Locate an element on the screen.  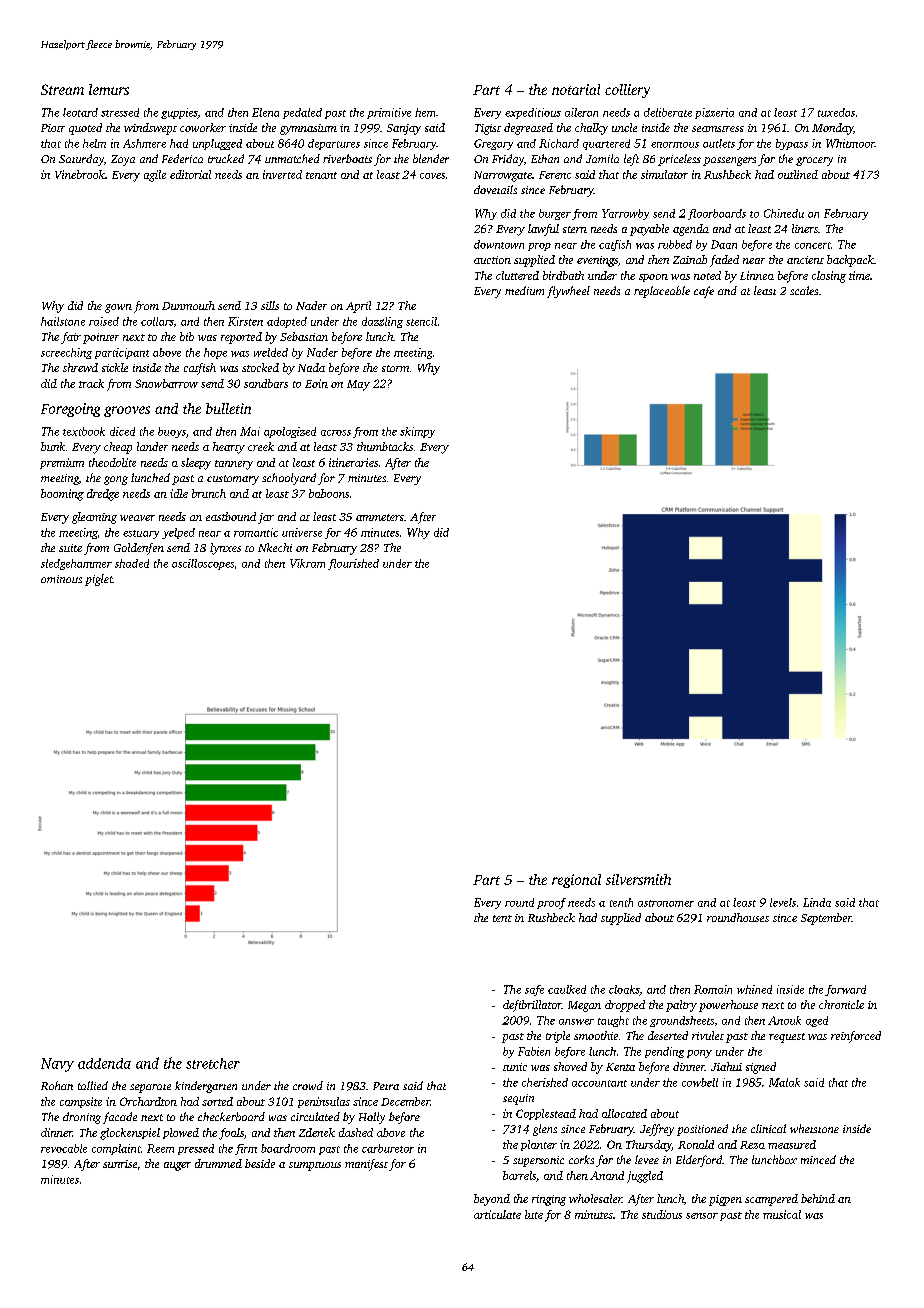
cafe is located at coordinates (704, 292).
